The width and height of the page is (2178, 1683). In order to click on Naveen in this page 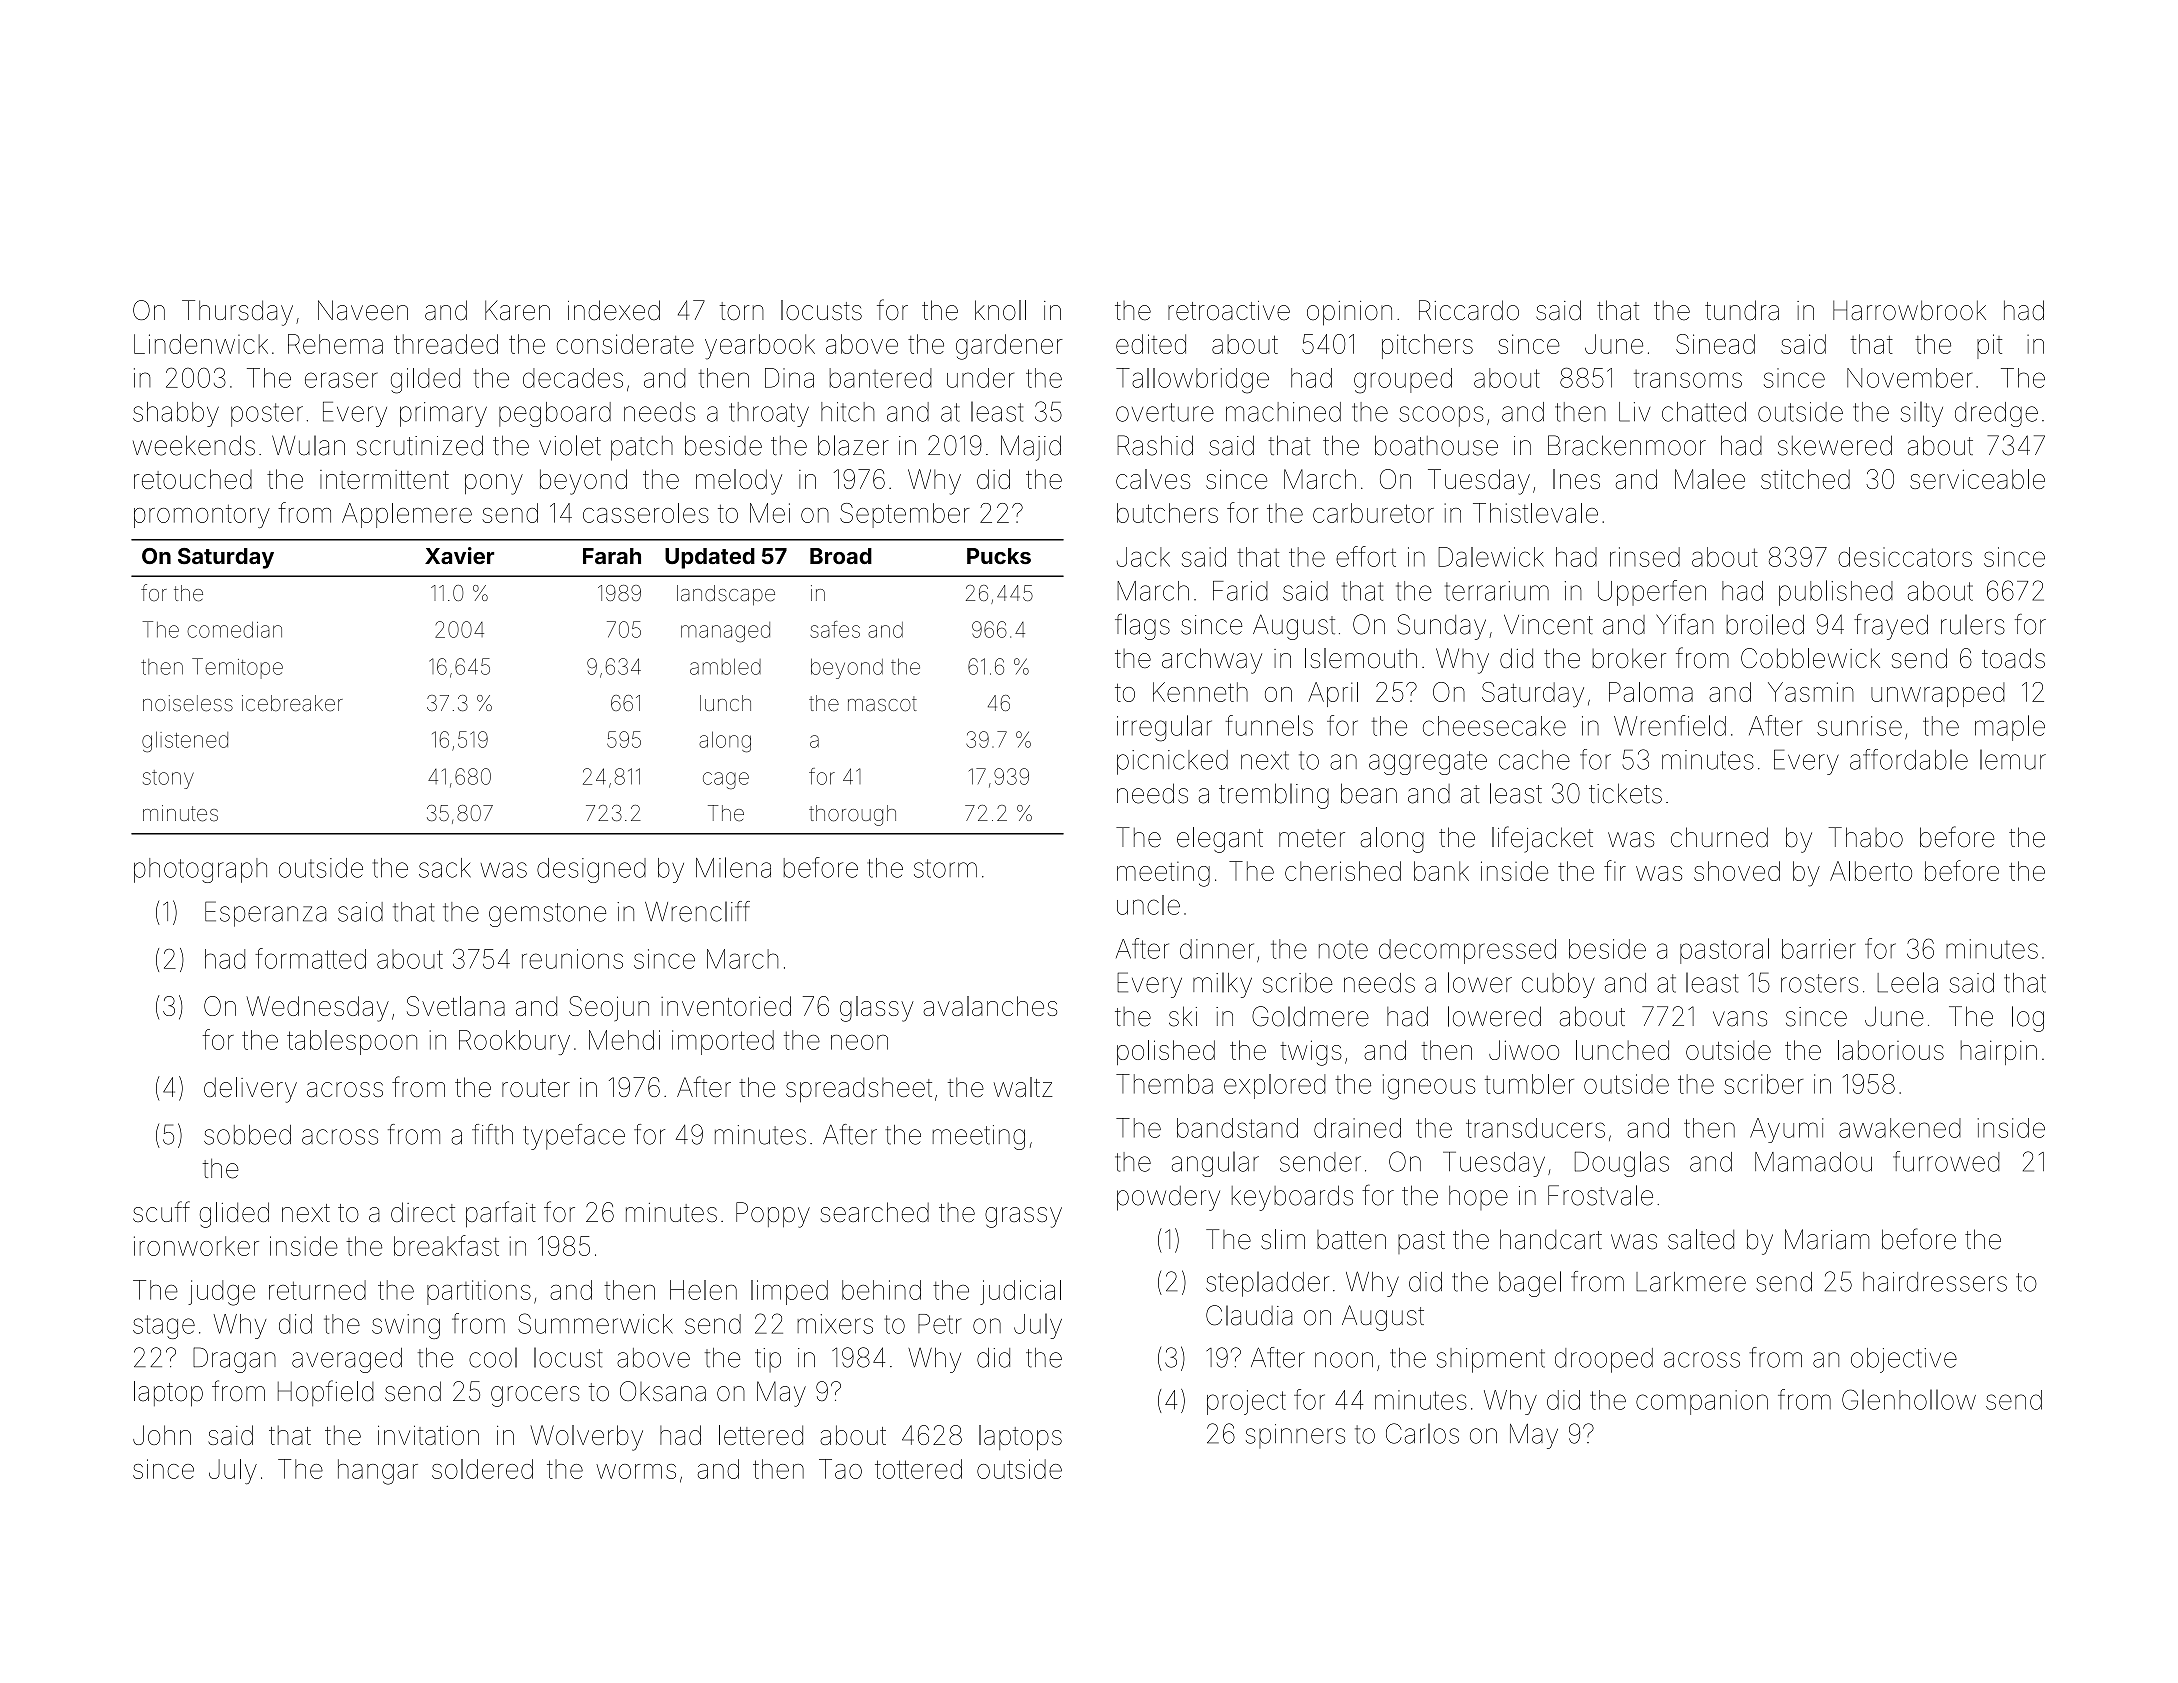, I will do `click(363, 310)`.
